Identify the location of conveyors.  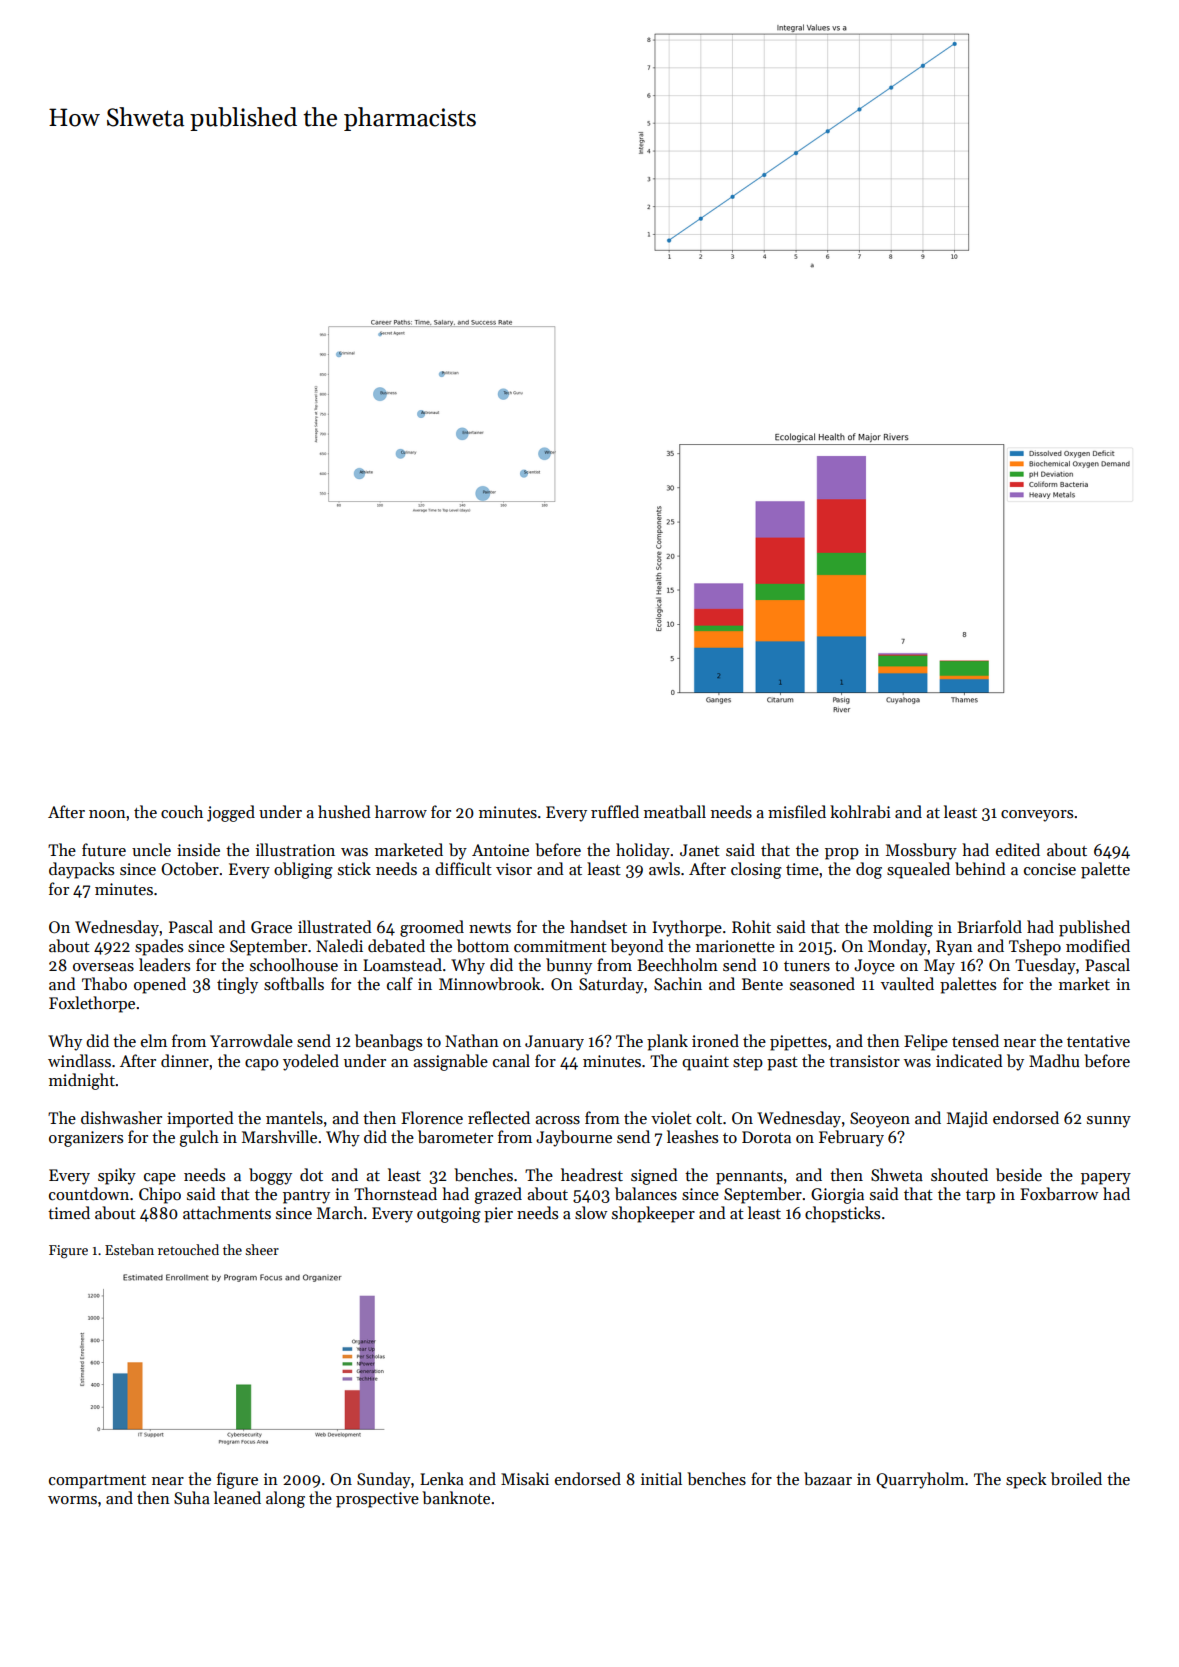
(1037, 816).
